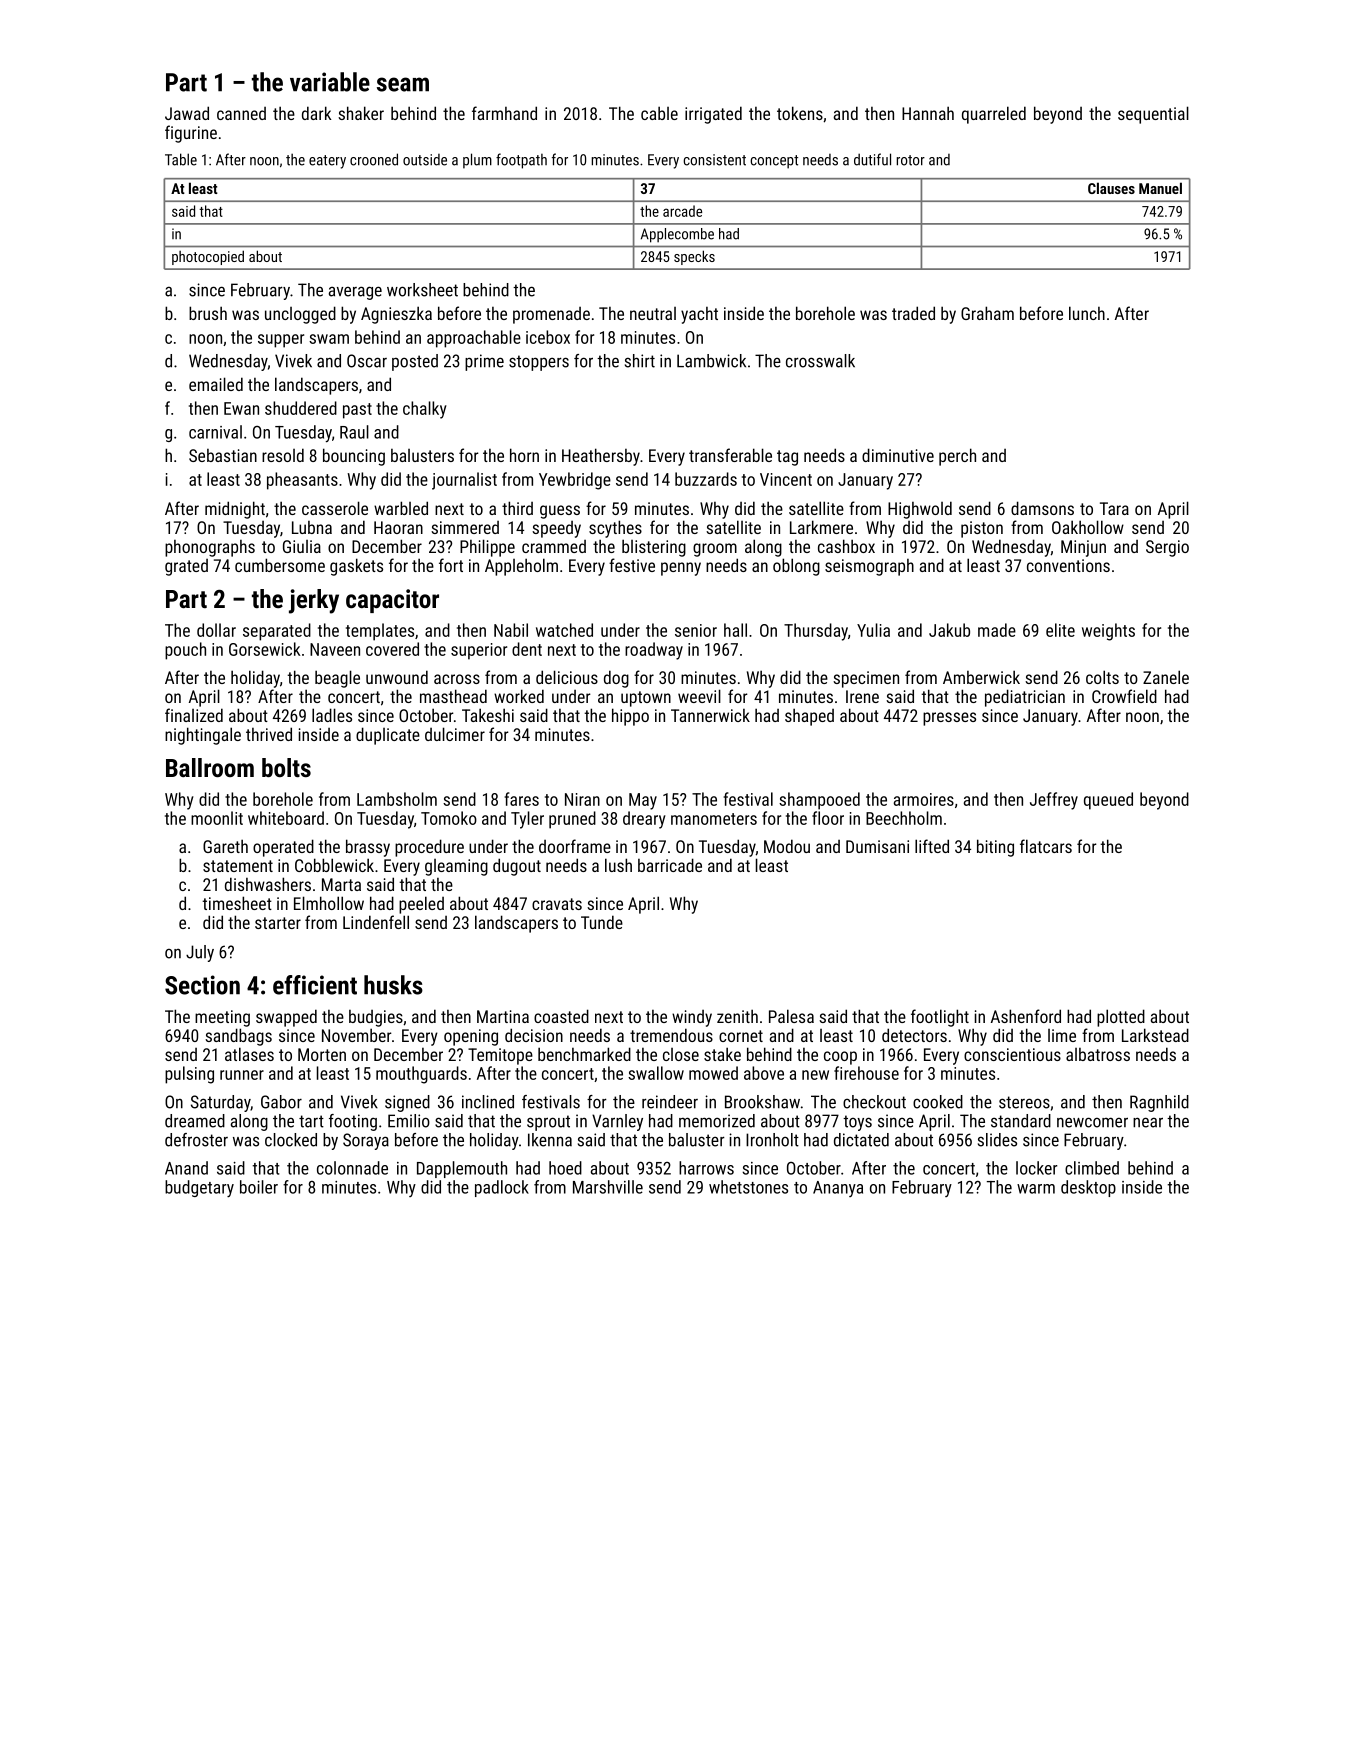  Describe the element at coordinates (694, 257) in the page. I see `specks` at that location.
